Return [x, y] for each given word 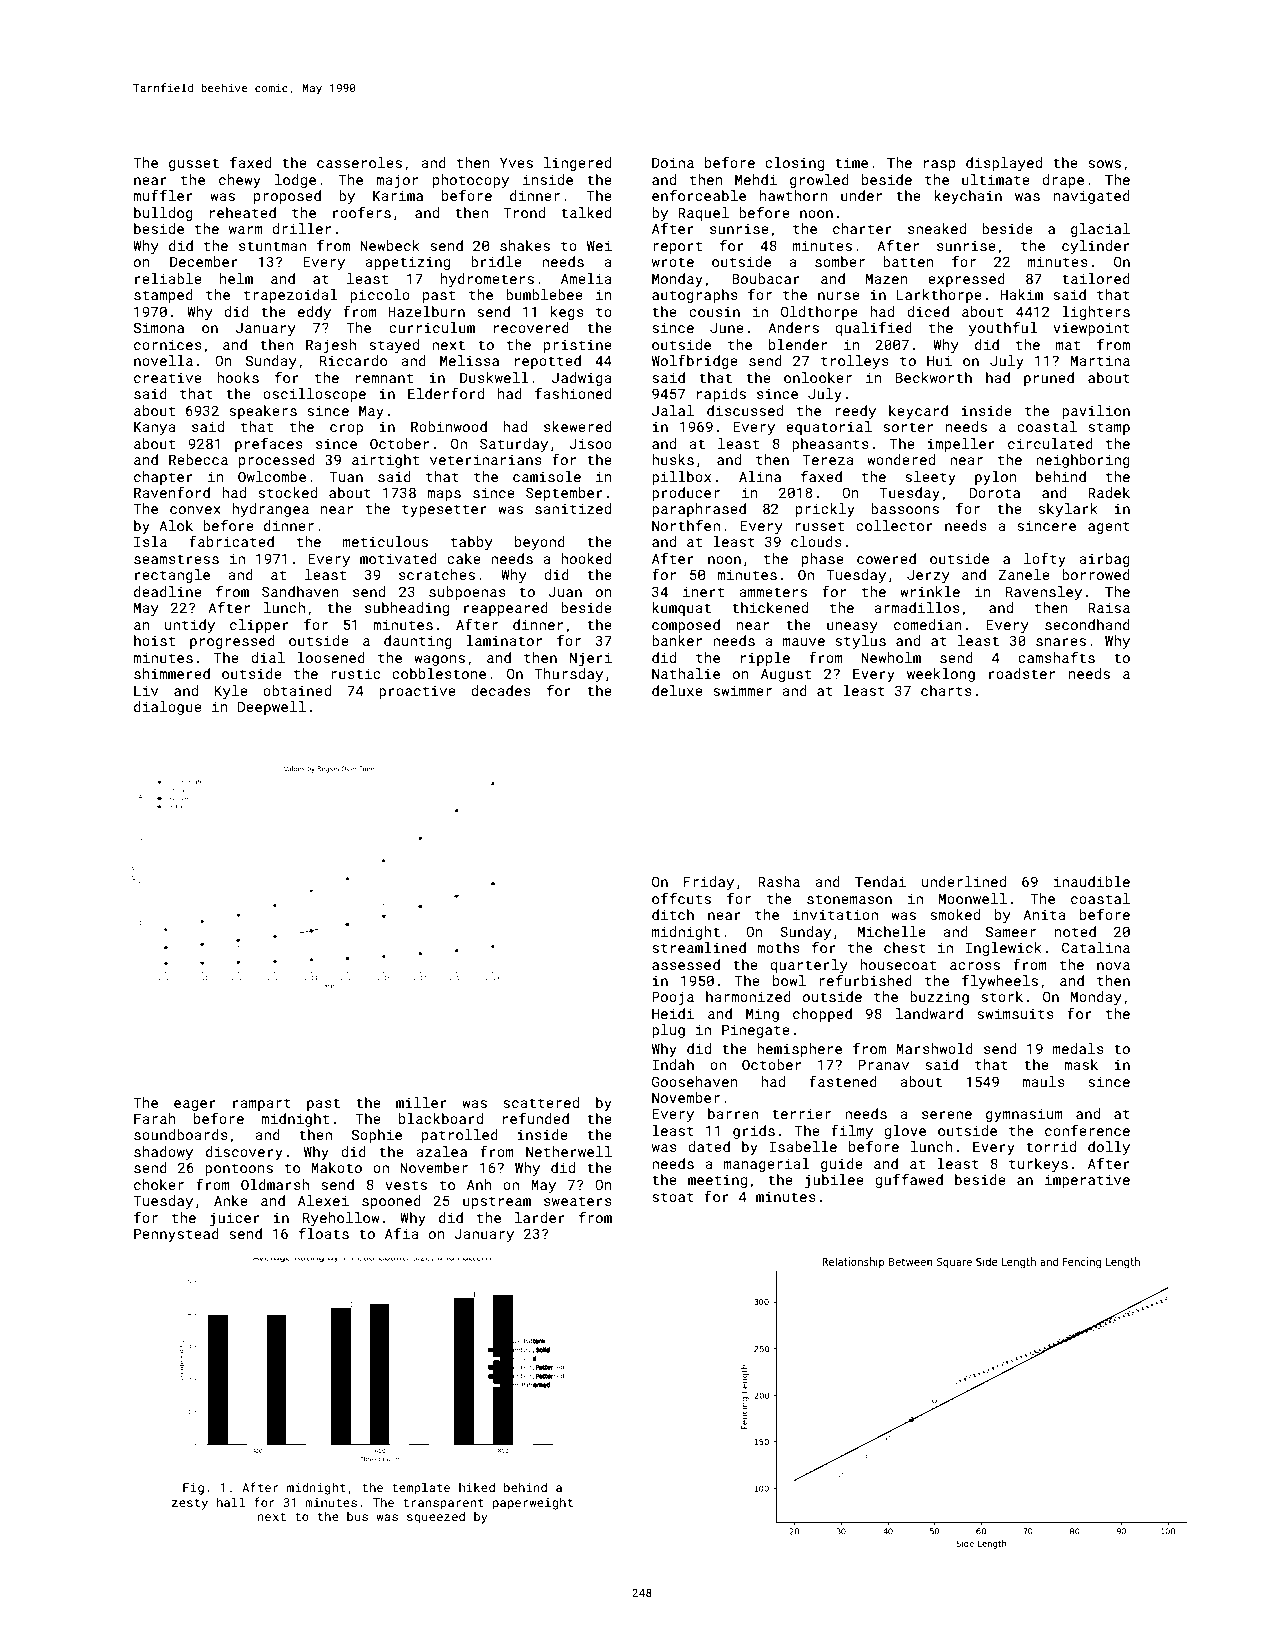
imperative [1087, 1181]
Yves [516, 162]
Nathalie [686, 673]
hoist [154, 640]
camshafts [1056, 657]
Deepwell [272, 708]
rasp [940, 165]
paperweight [533, 1503]
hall [231, 1502]
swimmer [742, 690]
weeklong [941, 675]
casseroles [359, 162]
